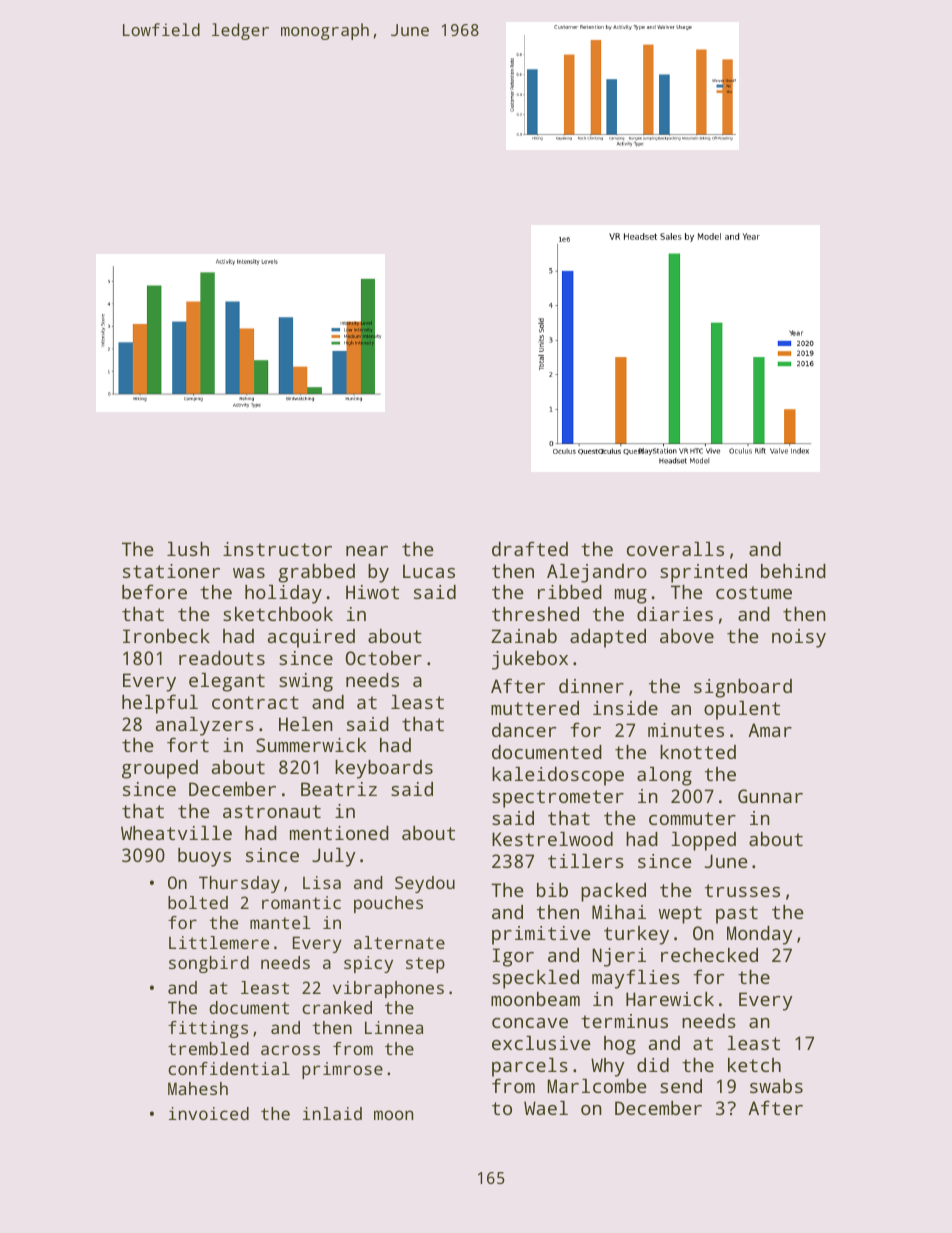 The image size is (952, 1233). Describe the element at coordinates (524, 730) in the image. I see `dancer` at that location.
